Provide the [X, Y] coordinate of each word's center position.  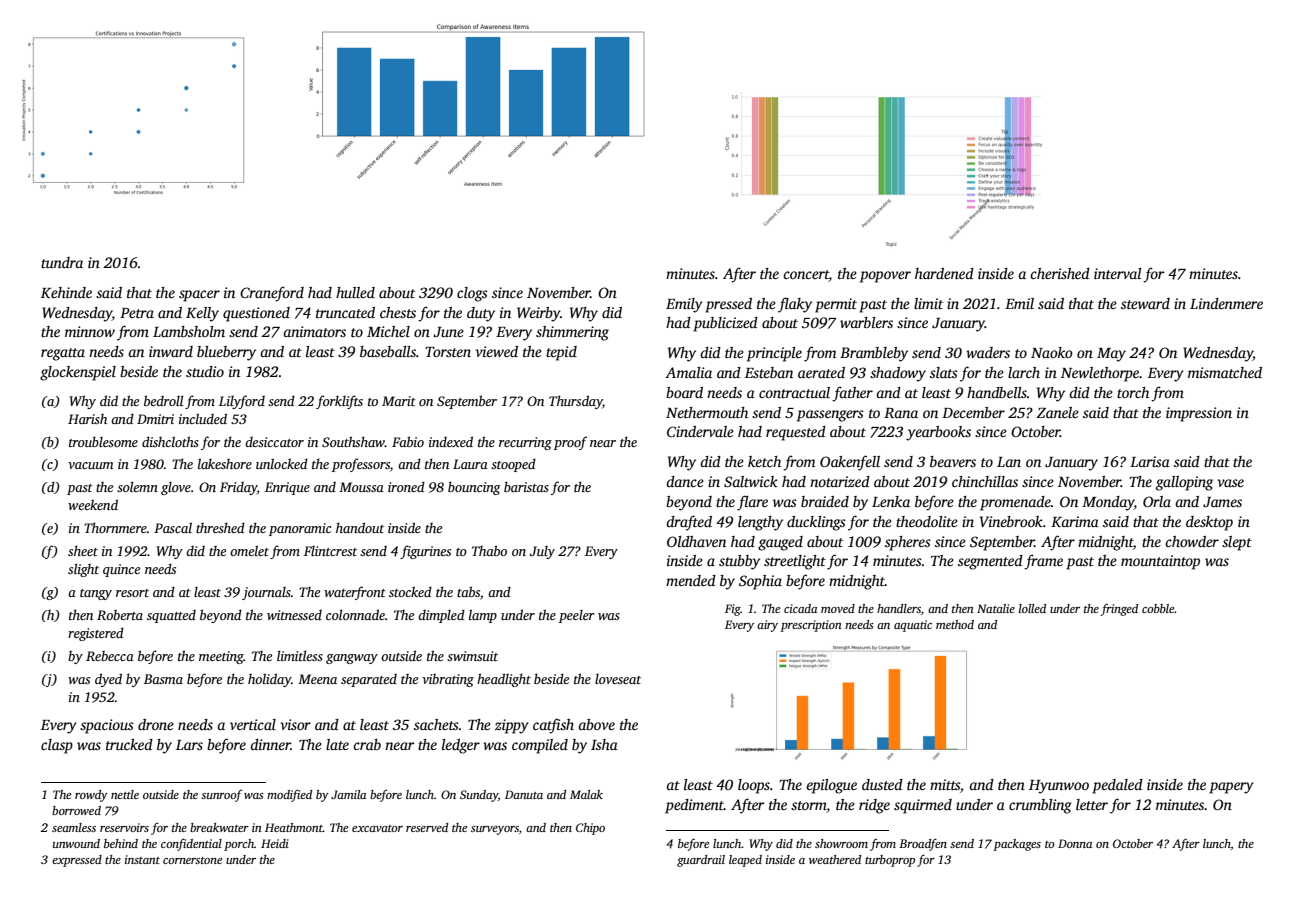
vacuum [90, 465]
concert [806, 276]
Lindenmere [1226, 303]
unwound [76, 843]
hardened [944, 273]
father [852, 394]
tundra [62, 262]
